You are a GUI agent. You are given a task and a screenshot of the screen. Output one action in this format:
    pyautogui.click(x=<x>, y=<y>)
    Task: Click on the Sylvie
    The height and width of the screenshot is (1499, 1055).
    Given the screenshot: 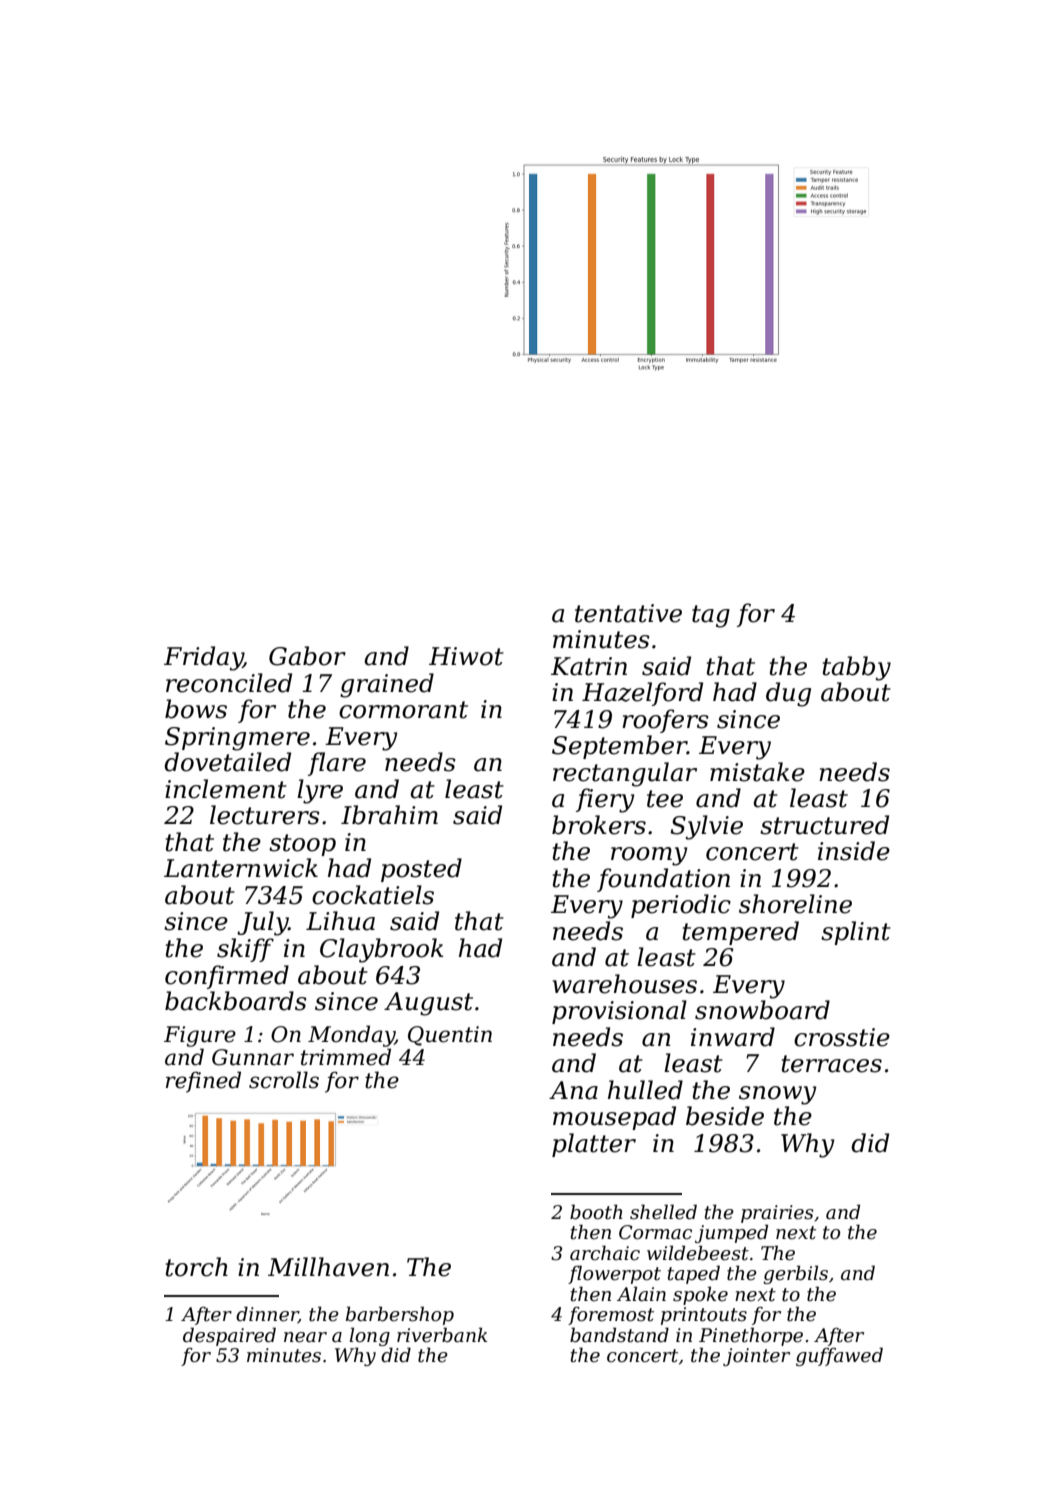 What is the action you would take?
    pyautogui.click(x=706, y=827)
